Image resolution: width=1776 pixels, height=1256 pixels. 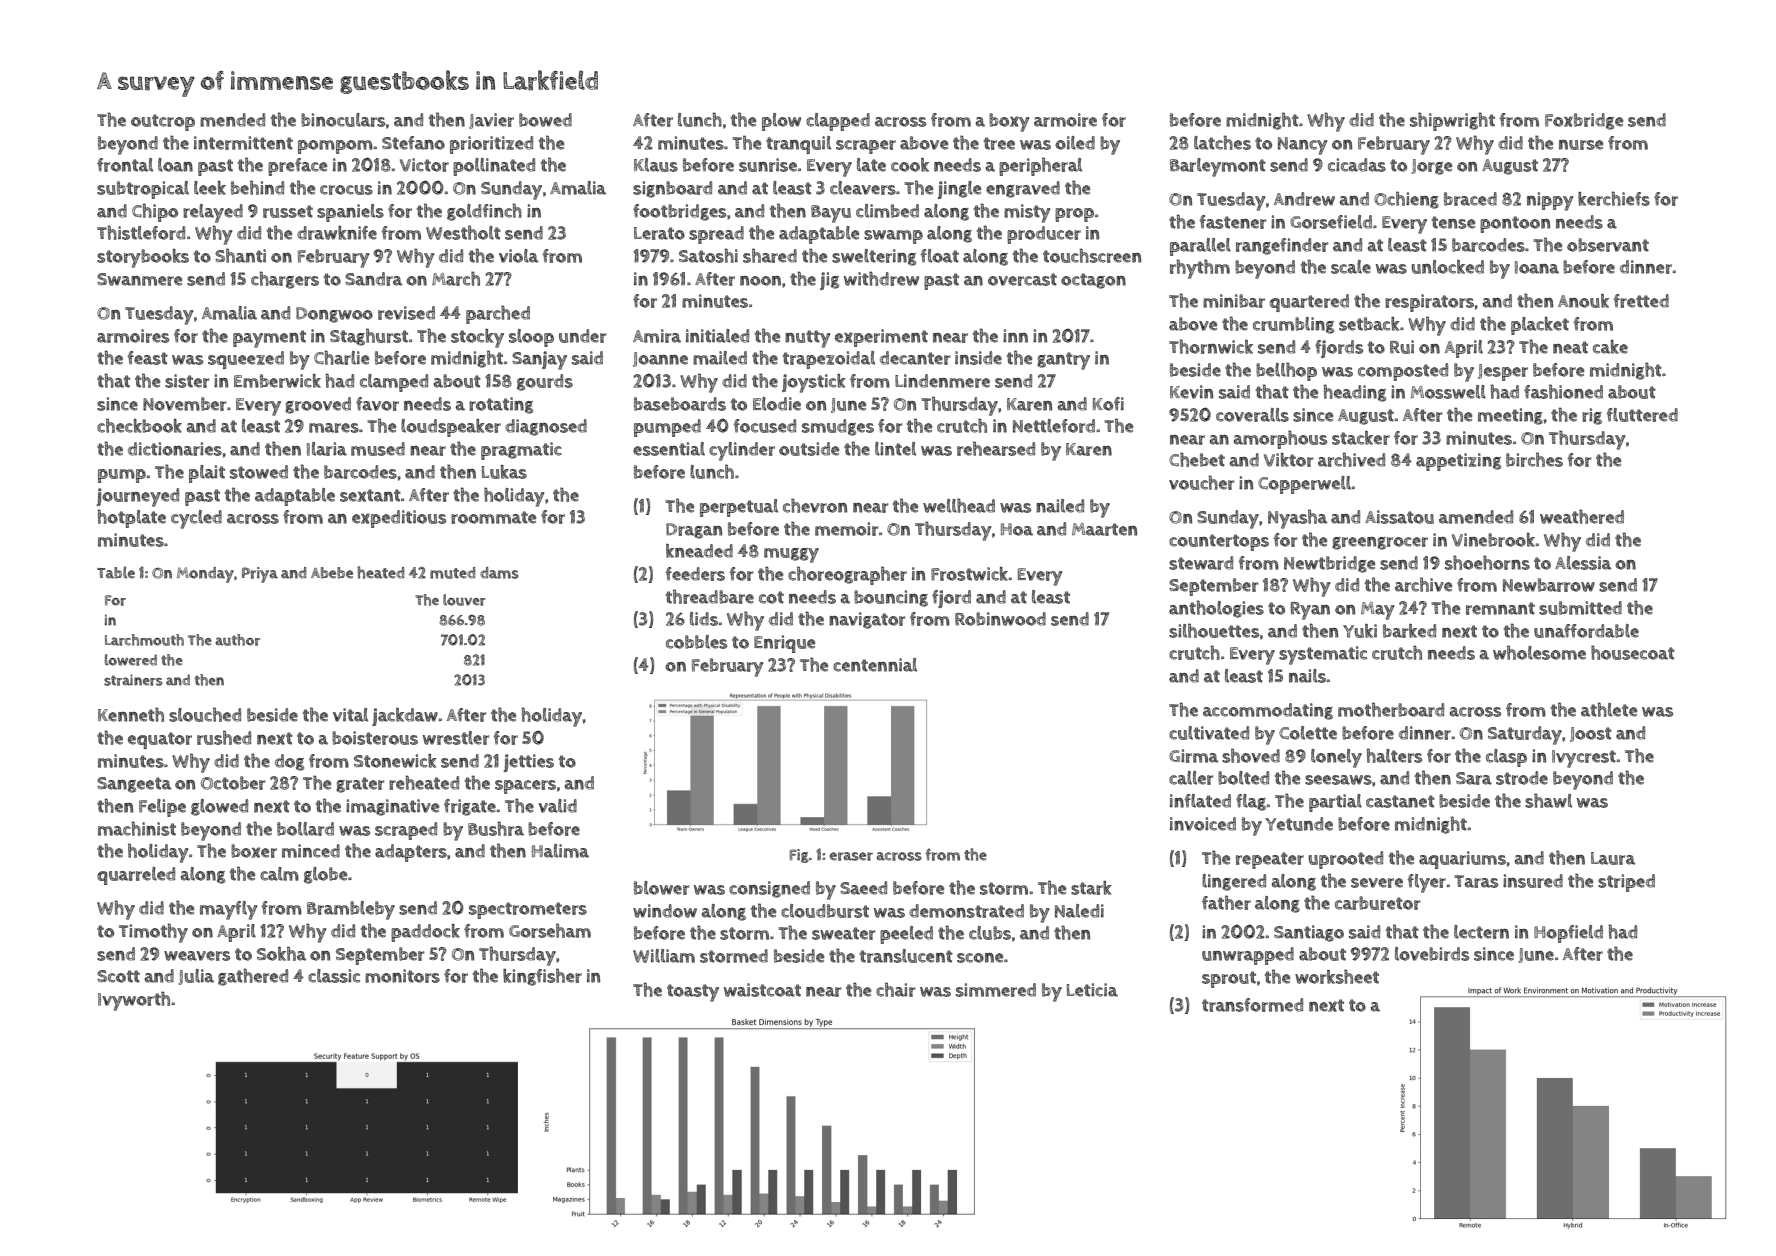 What do you see at coordinates (163, 122) in the document?
I see `outcrop` at bounding box center [163, 122].
